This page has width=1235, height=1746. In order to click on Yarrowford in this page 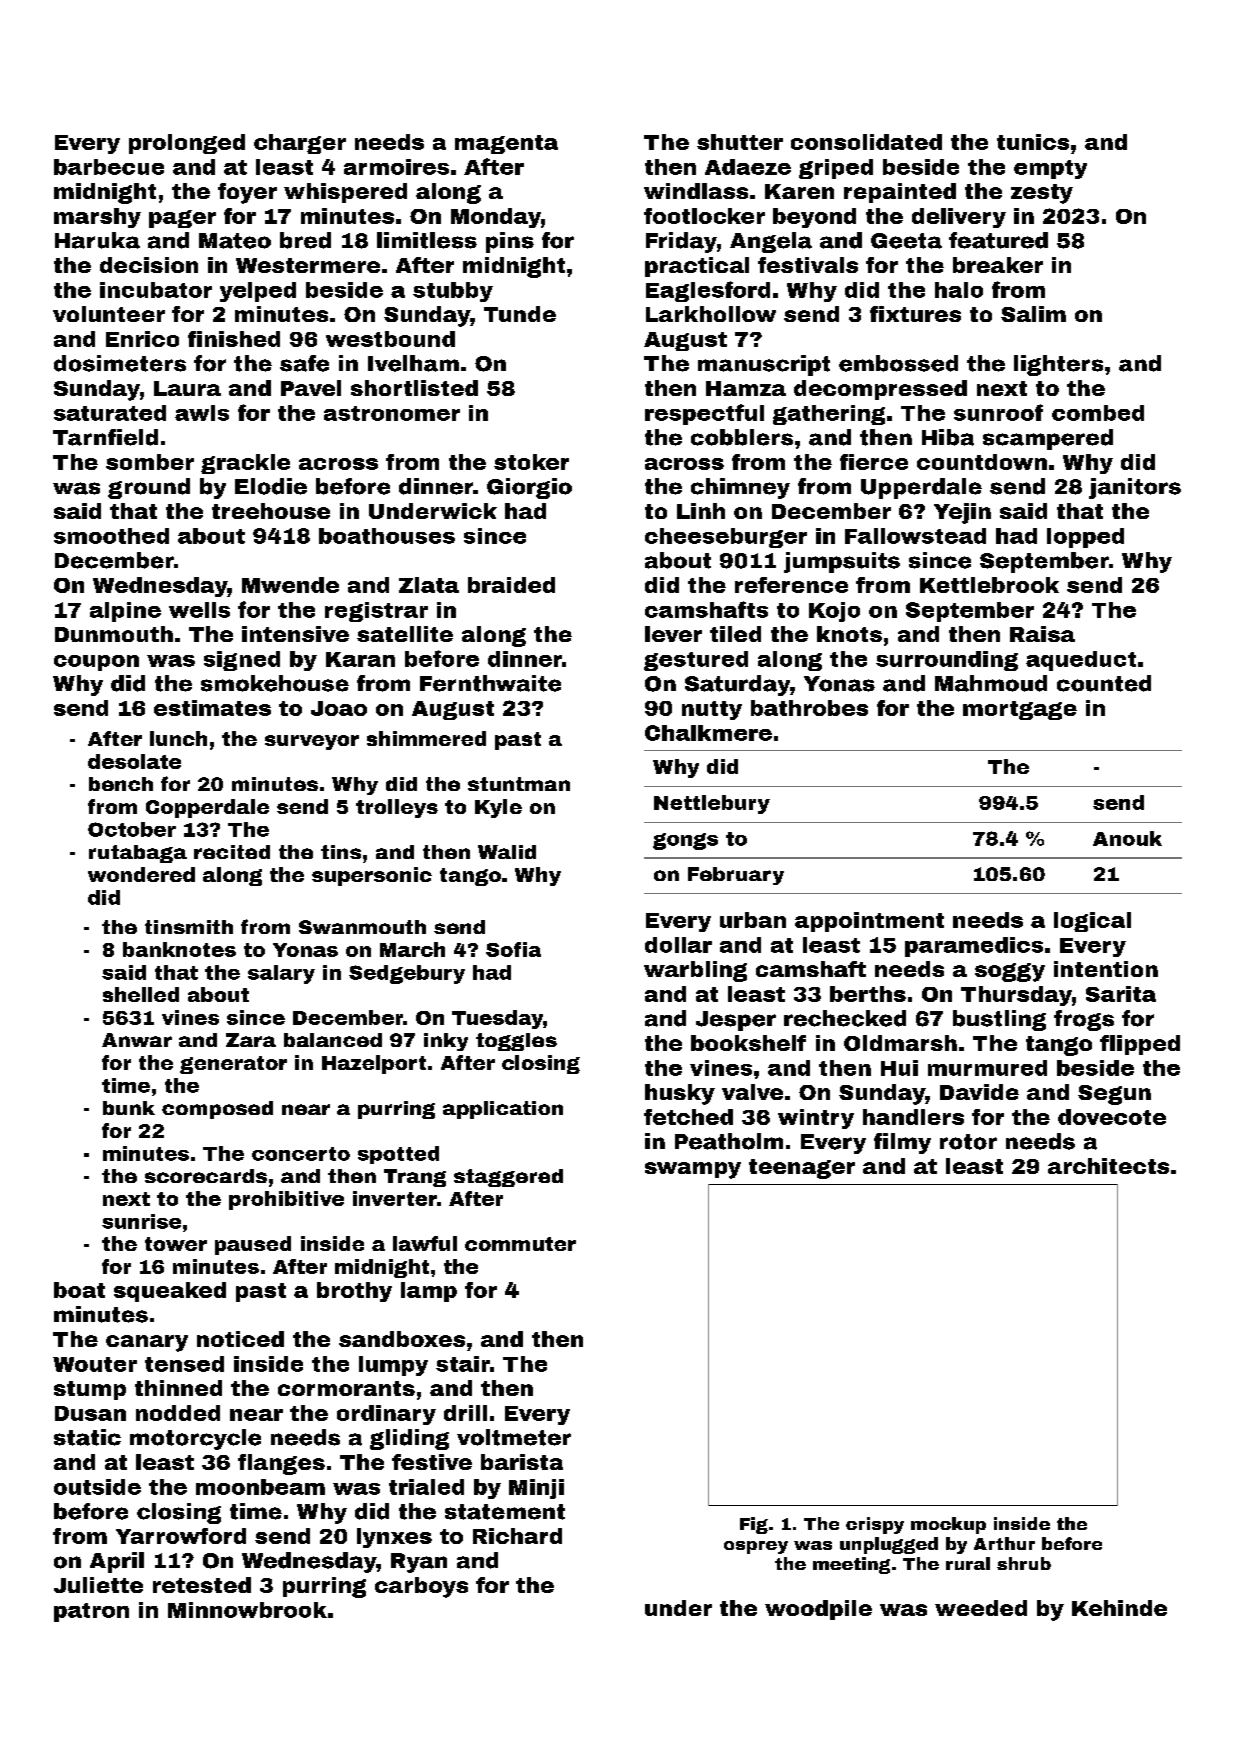, I will do `click(181, 1536)`.
